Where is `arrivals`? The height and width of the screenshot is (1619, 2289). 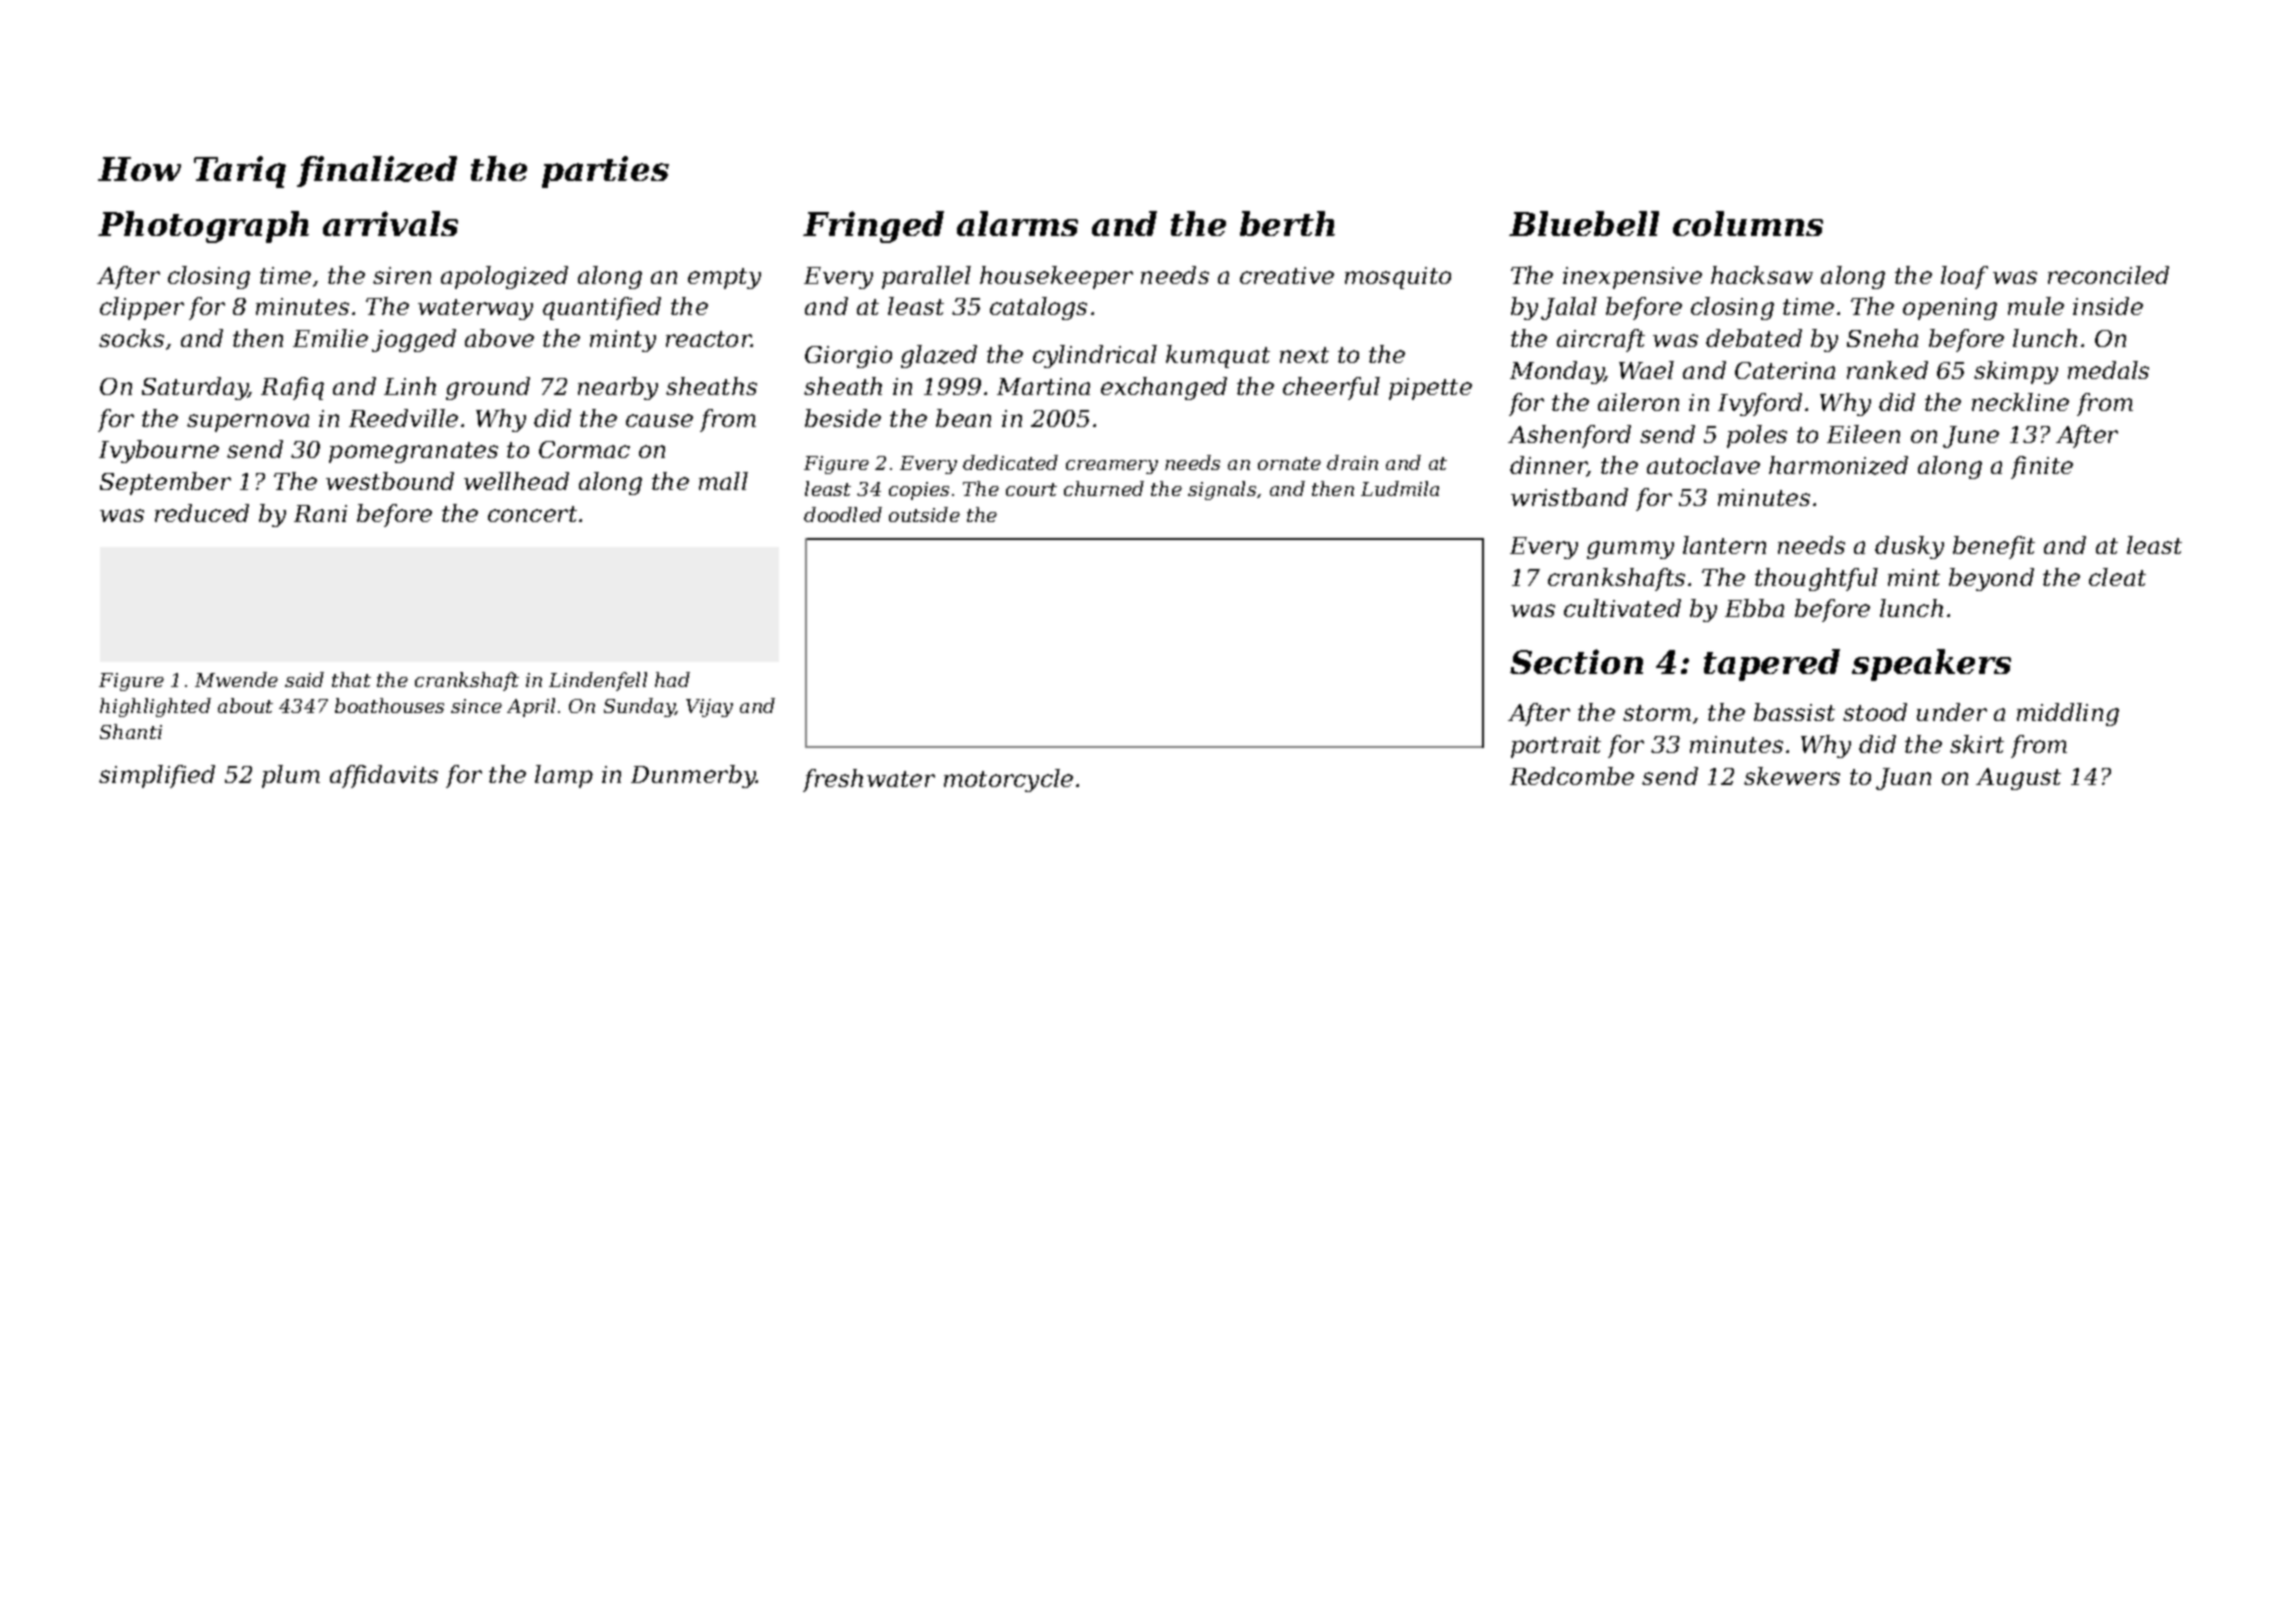
arrivals is located at coordinates (390, 223).
